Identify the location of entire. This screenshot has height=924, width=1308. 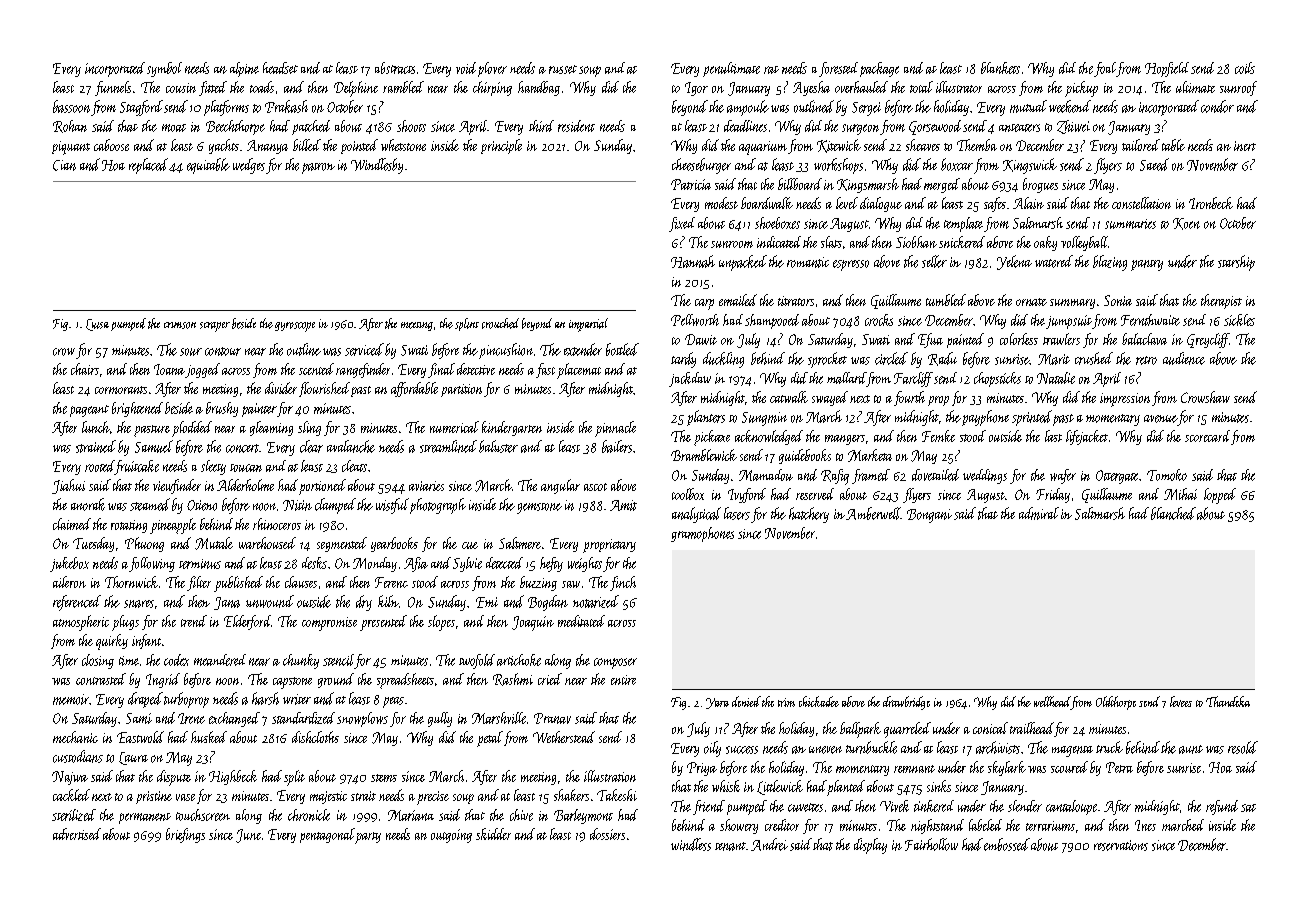
(623, 680).
